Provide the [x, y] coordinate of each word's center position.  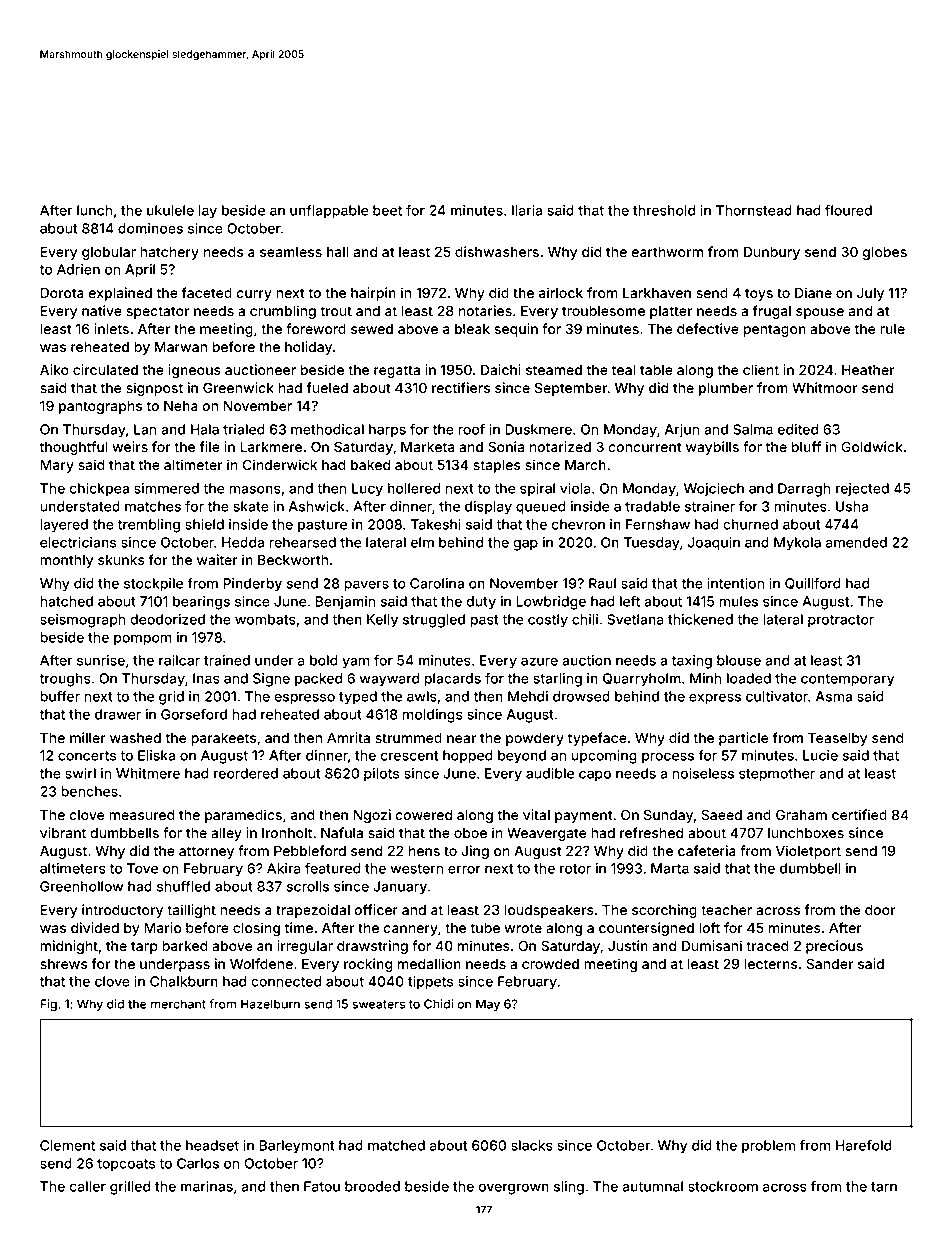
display [488, 508]
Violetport [808, 852]
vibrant [63, 832]
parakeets [223, 739]
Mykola [797, 544]
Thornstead [754, 210]
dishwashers [497, 251]
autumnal [652, 1186]
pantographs [100, 407]
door [880, 909]
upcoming [604, 757]
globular [109, 253]
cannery [411, 930]
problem [768, 1147]
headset [212, 1145]
